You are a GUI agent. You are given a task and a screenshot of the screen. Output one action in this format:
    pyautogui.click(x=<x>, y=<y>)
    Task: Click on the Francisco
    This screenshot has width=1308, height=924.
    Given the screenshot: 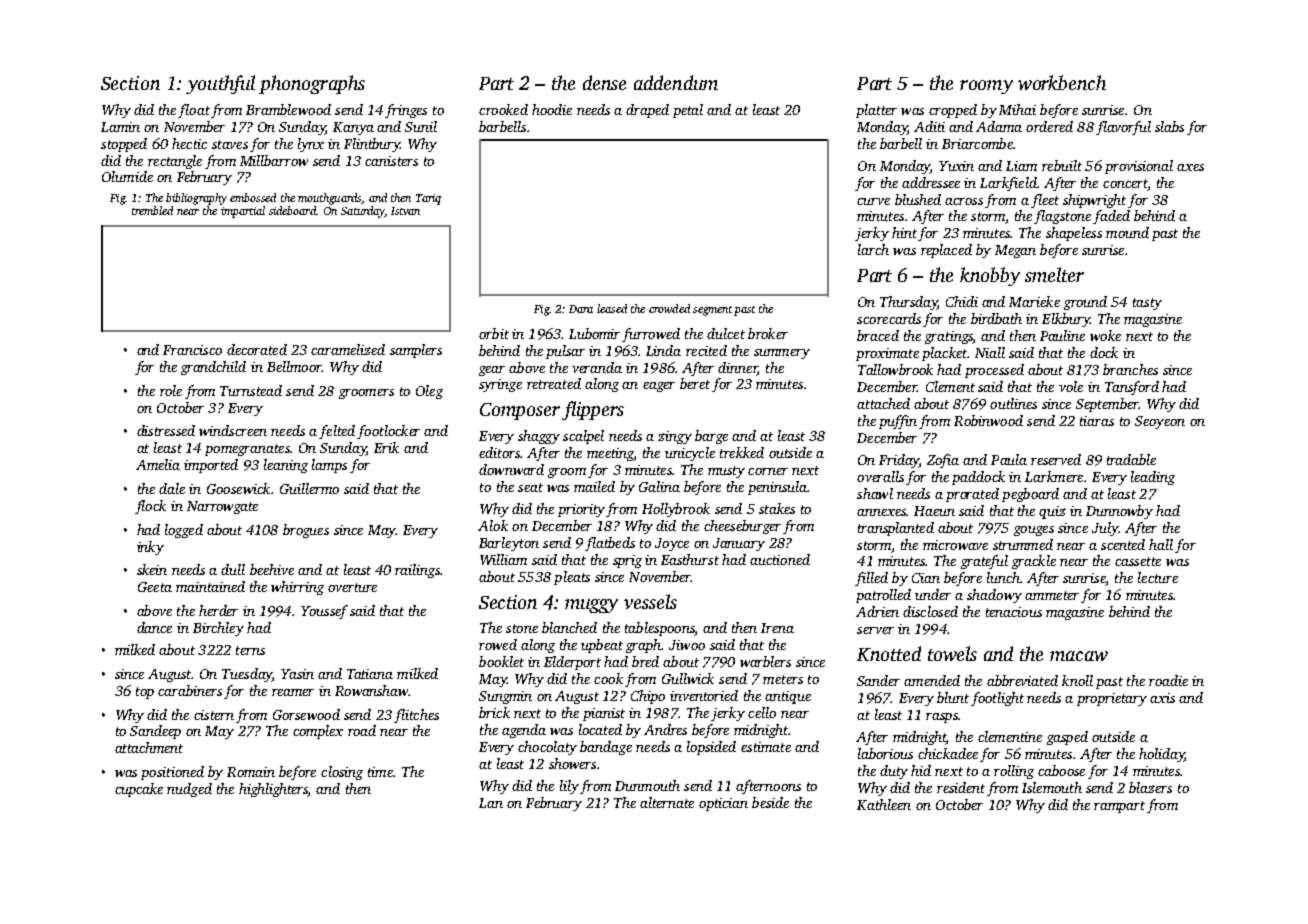 What is the action you would take?
    pyautogui.click(x=192, y=350)
